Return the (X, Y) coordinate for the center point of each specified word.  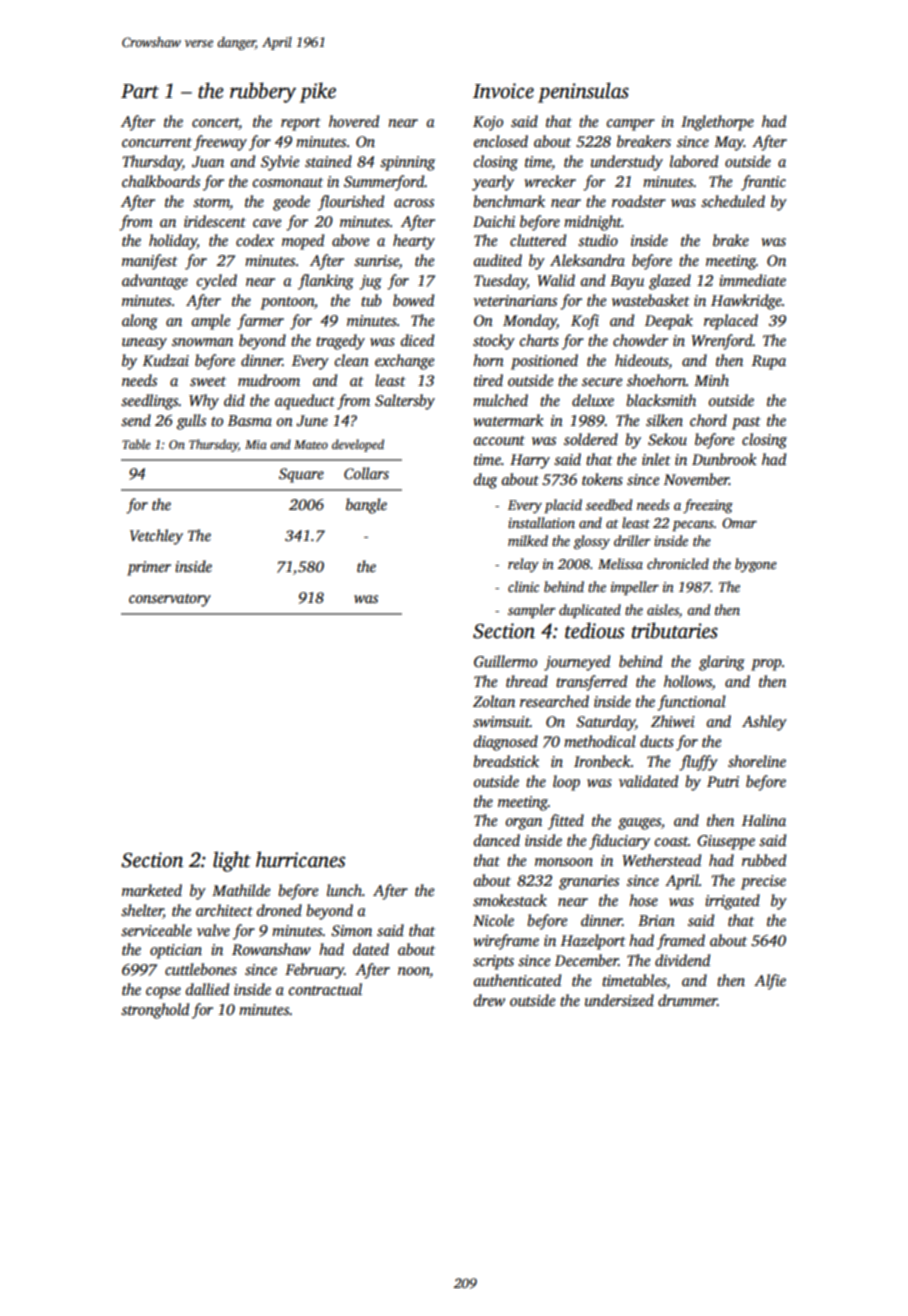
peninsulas (583, 92)
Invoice (503, 91)
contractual (325, 989)
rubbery (263, 92)
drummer (687, 1000)
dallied (207, 989)
